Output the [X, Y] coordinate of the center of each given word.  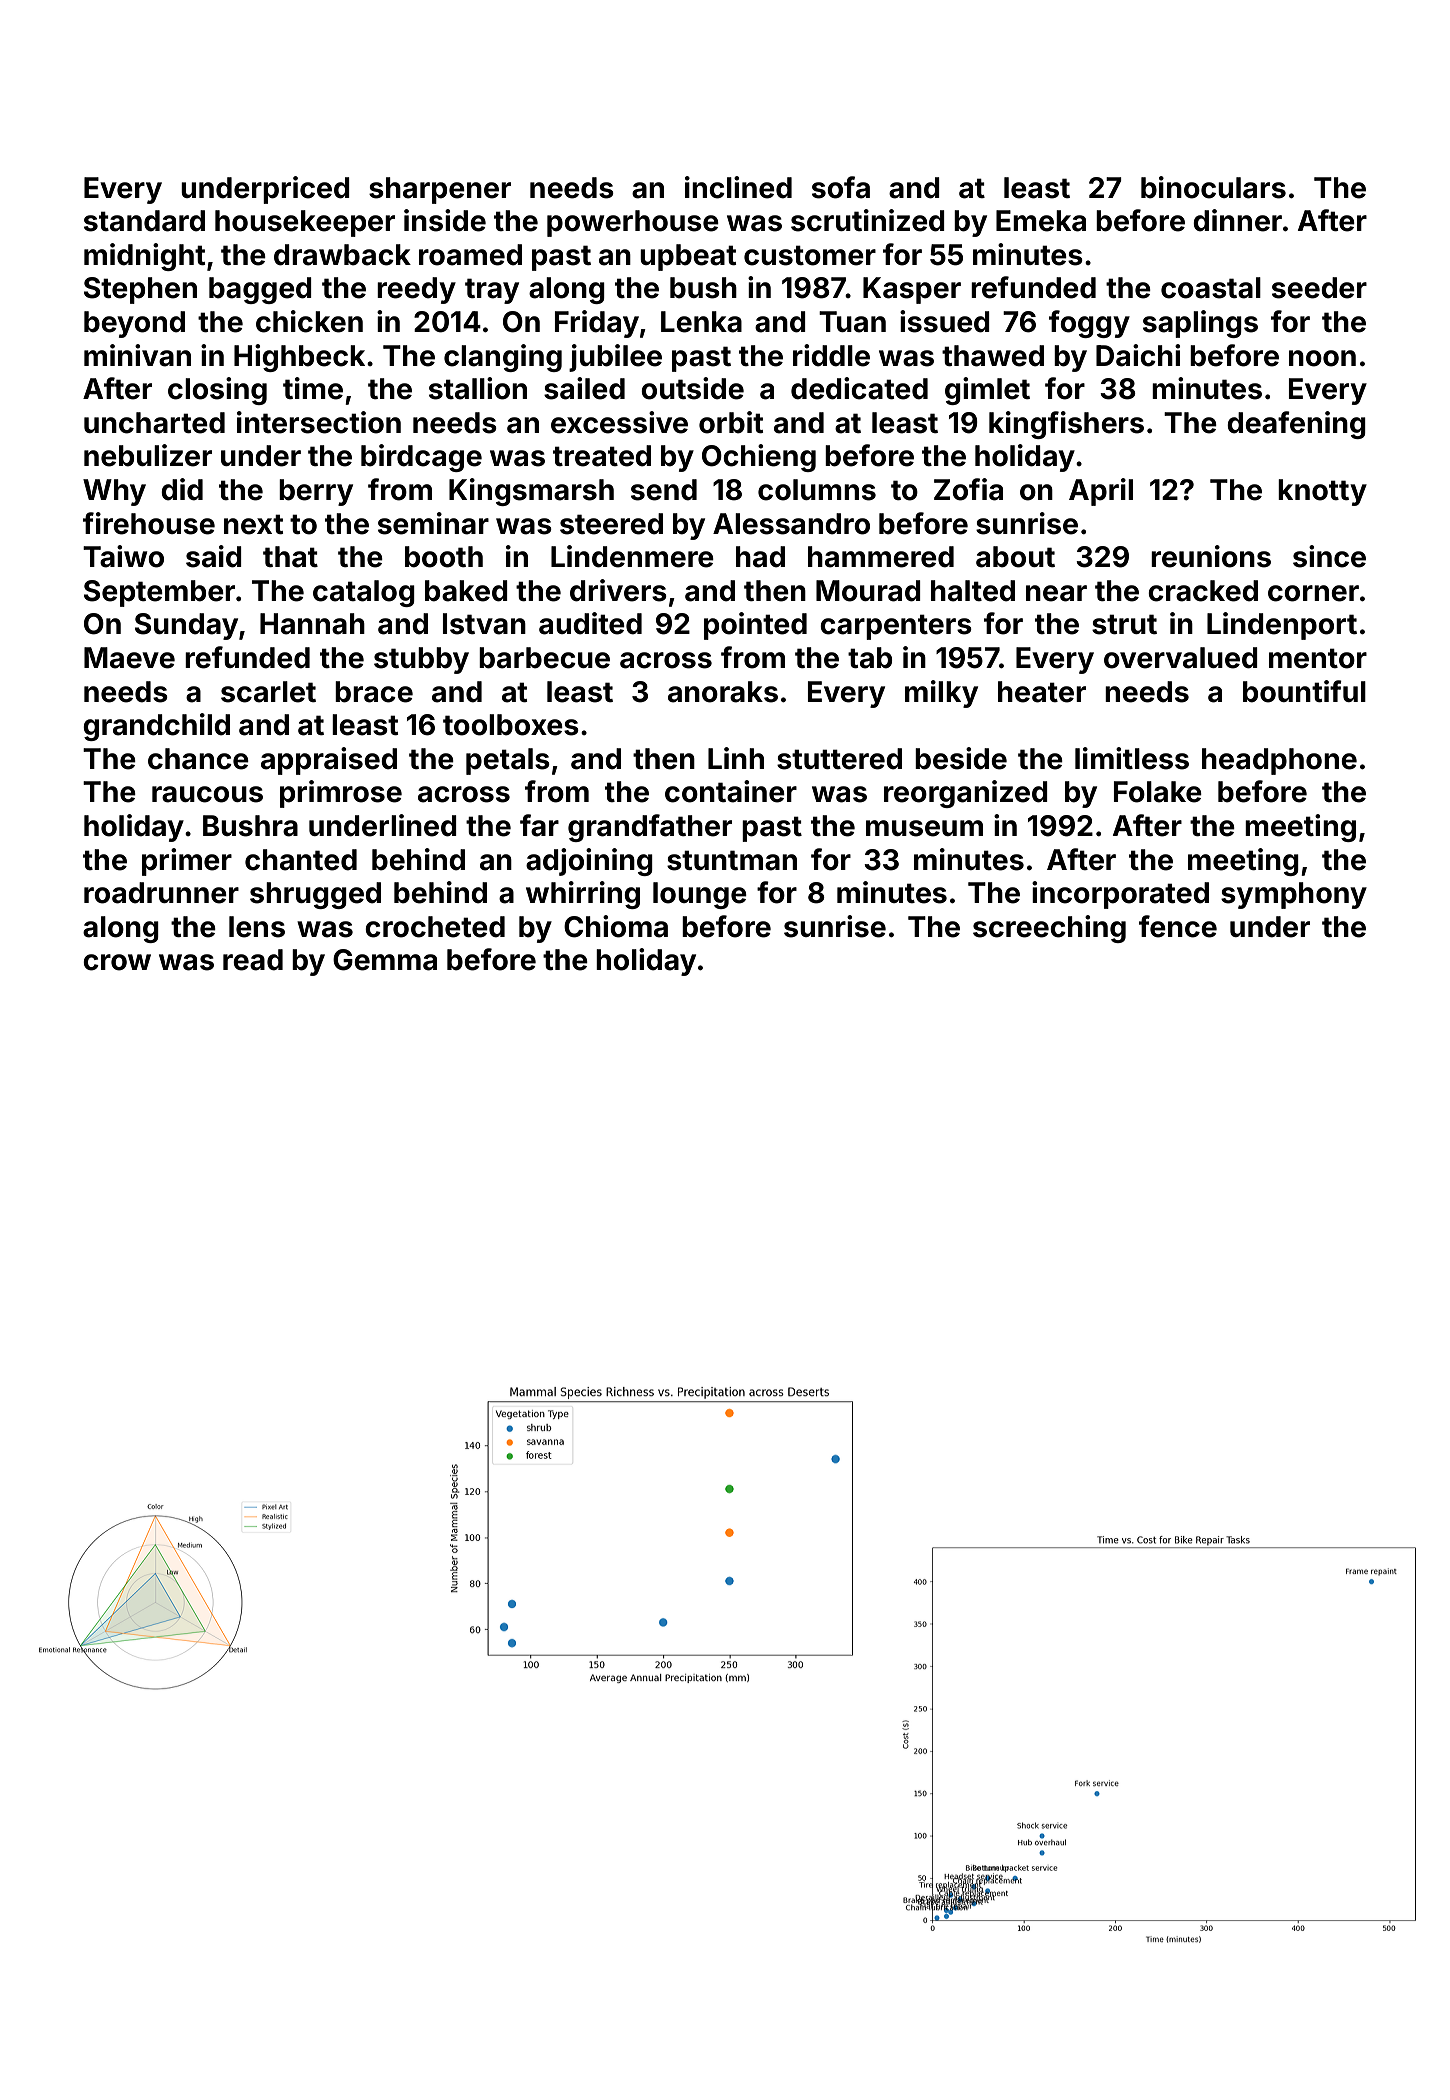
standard [144, 221]
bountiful [1304, 691]
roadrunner [161, 893]
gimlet [987, 391]
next [253, 524]
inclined [738, 187]
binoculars [1213, 187]
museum [924, 828]
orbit [731, 422]
